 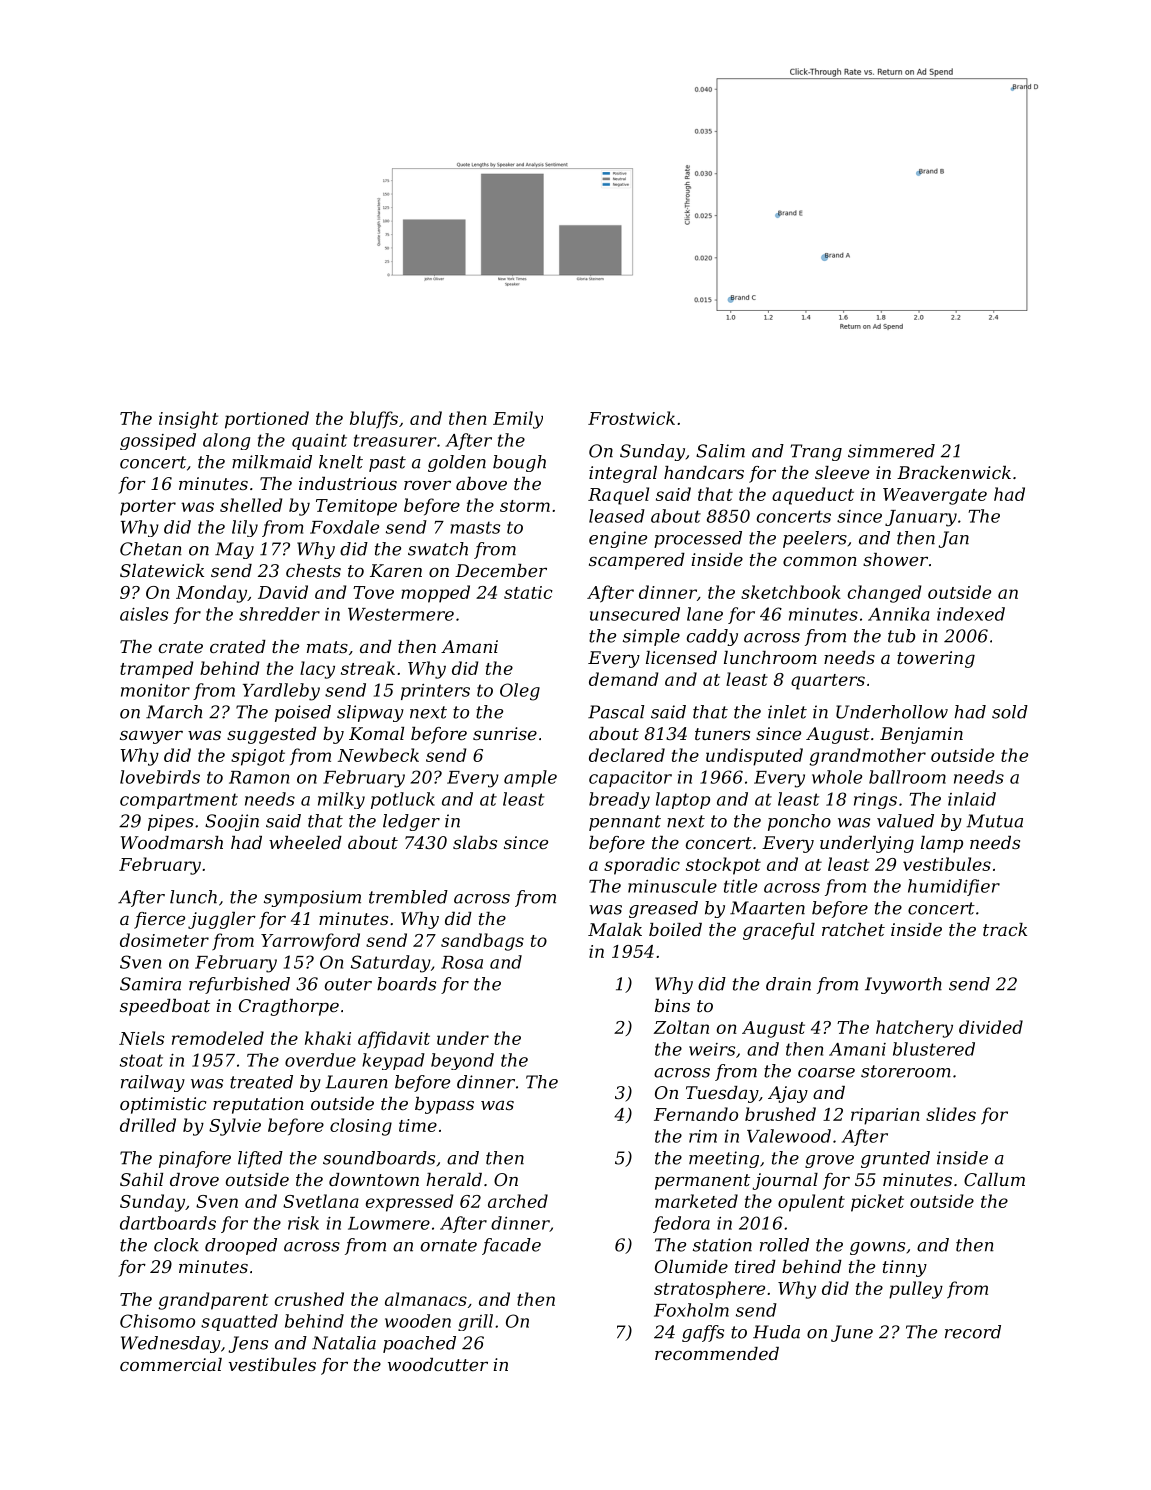 I want to click on remodeled, so click(x=218, y=1038).
